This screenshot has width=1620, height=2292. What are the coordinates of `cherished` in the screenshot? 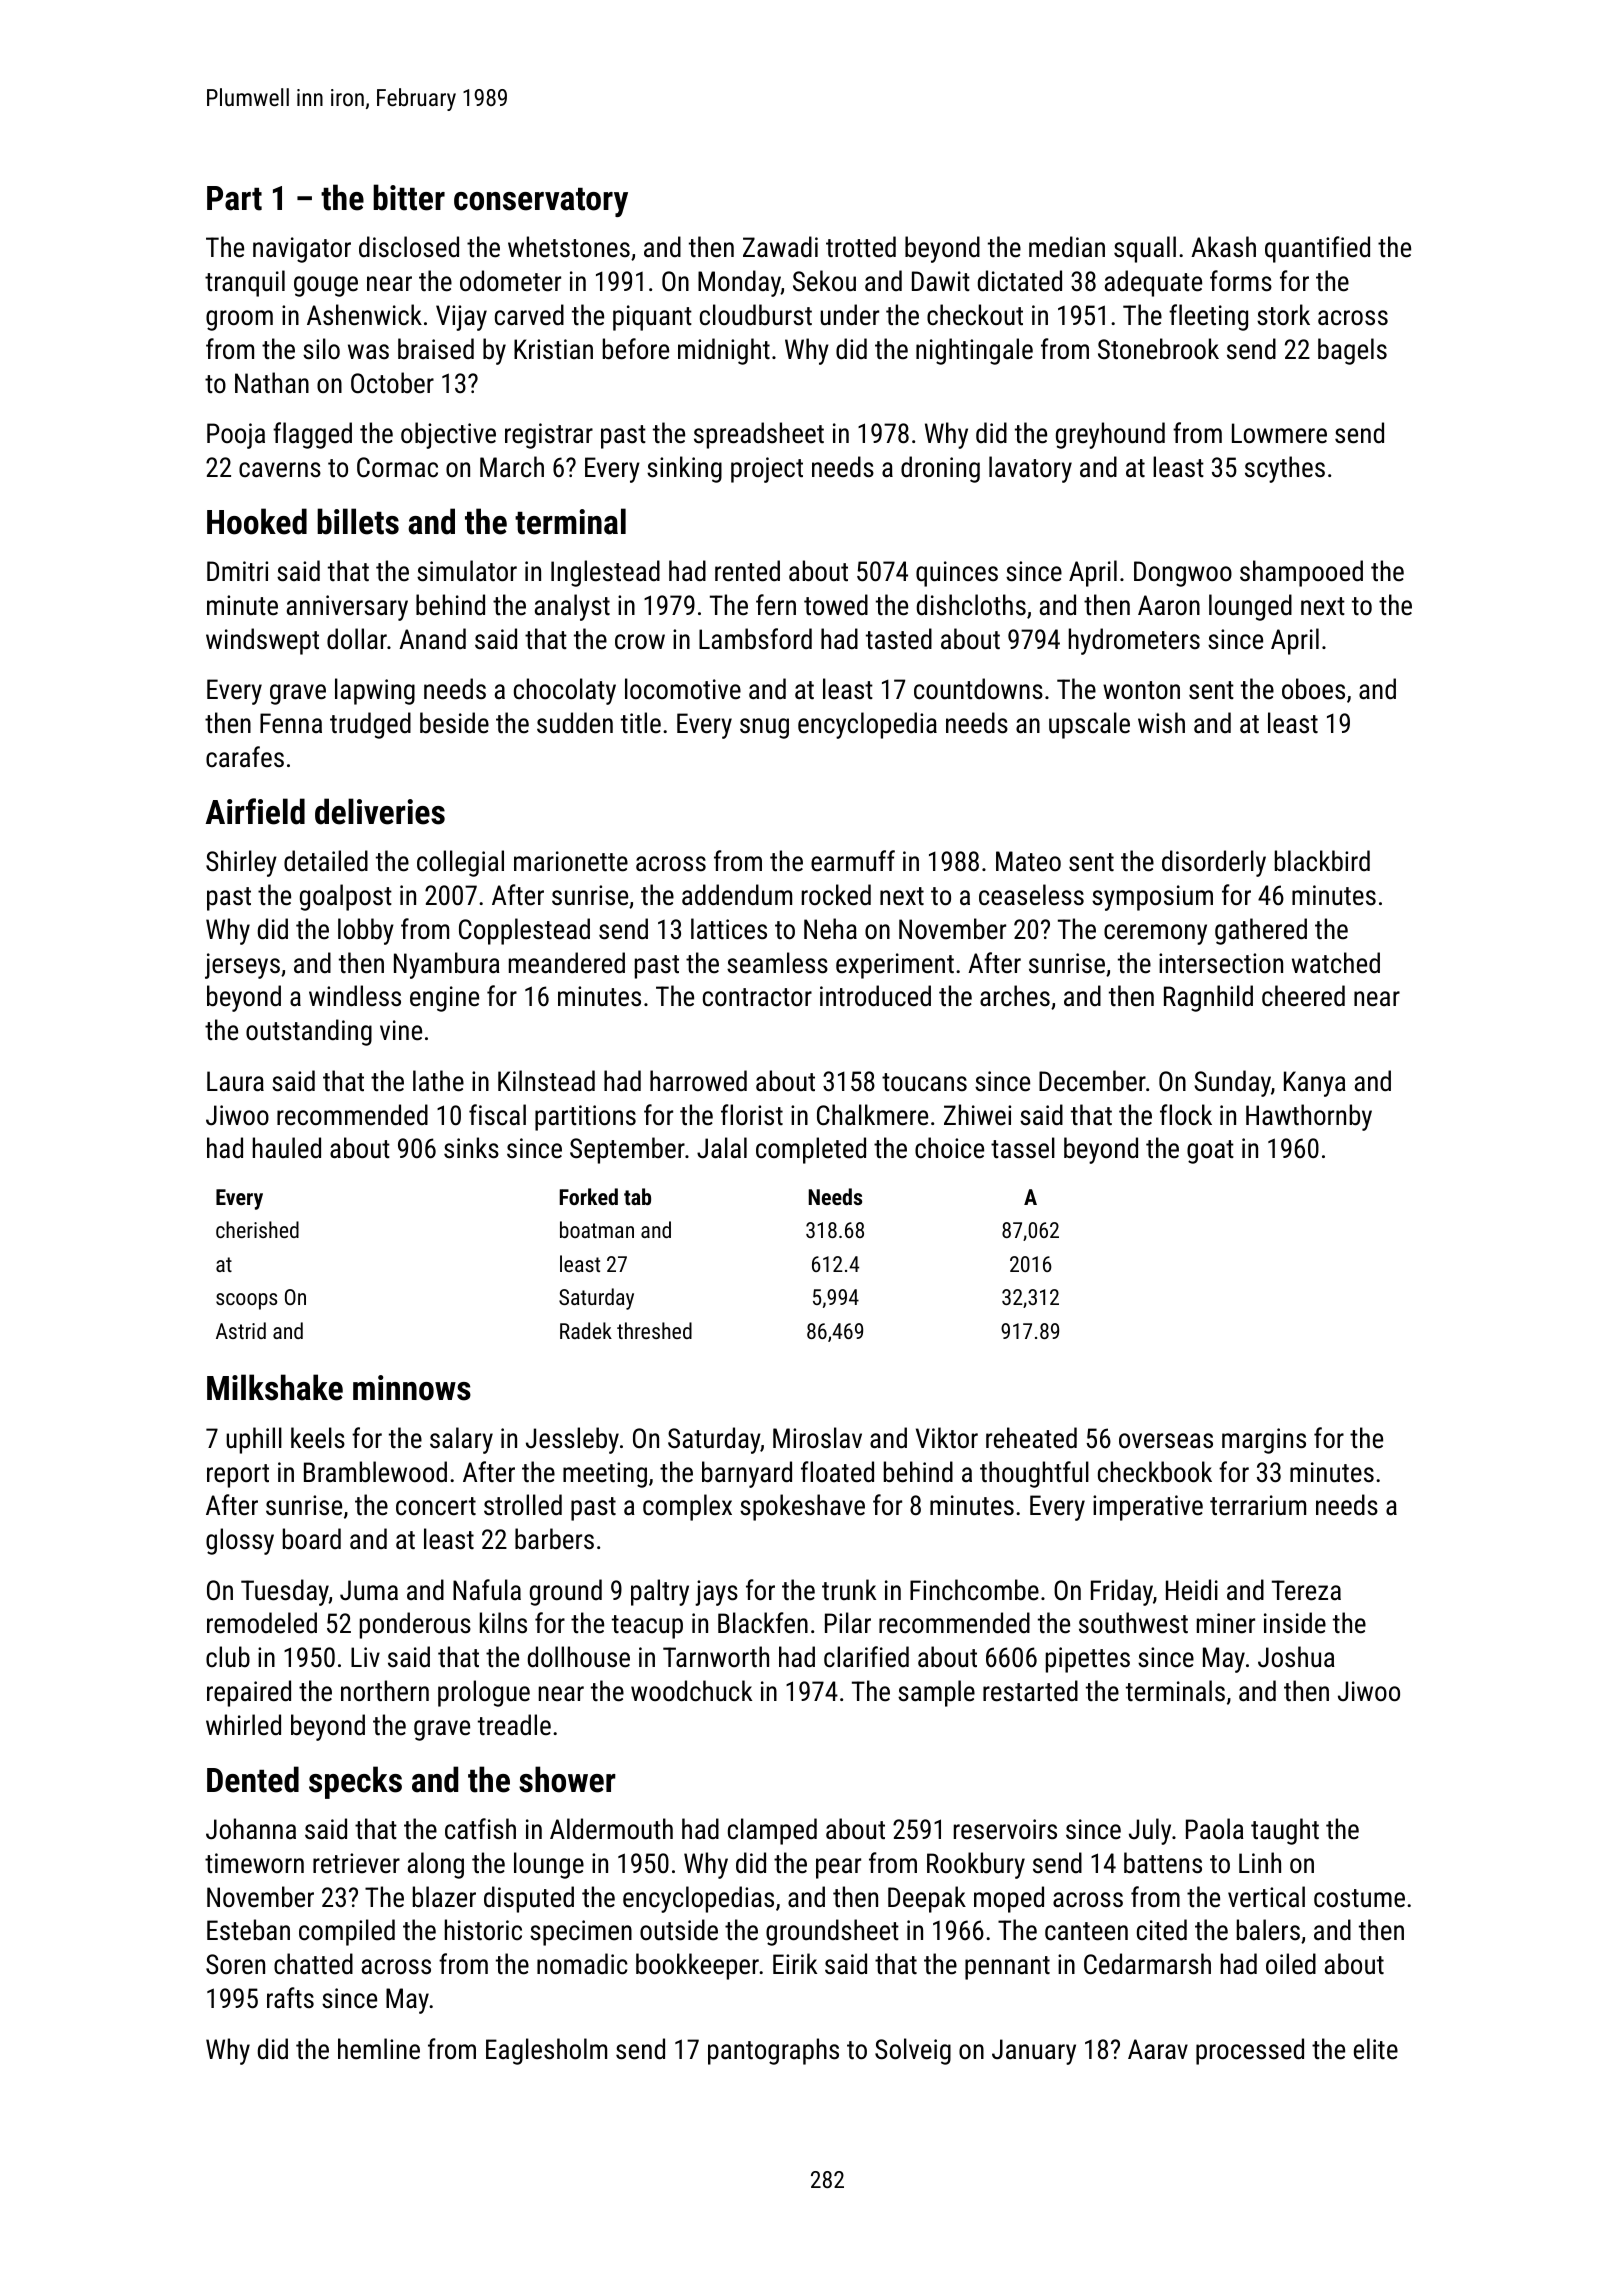 It's located at (257, 1229).
